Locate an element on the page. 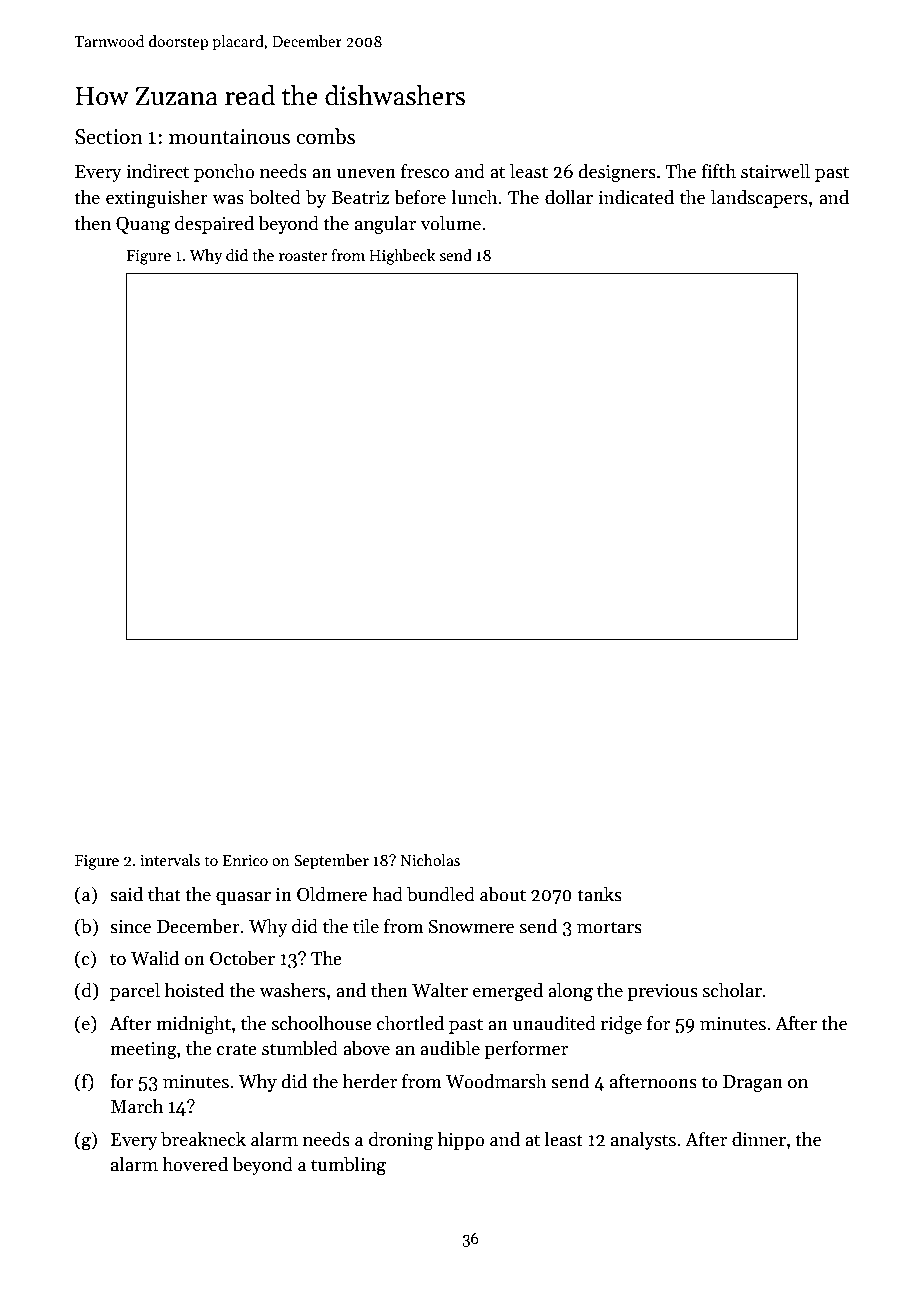 The height and width of the page is (1314, 924). dinner is located at coordinates (759, 1139).
